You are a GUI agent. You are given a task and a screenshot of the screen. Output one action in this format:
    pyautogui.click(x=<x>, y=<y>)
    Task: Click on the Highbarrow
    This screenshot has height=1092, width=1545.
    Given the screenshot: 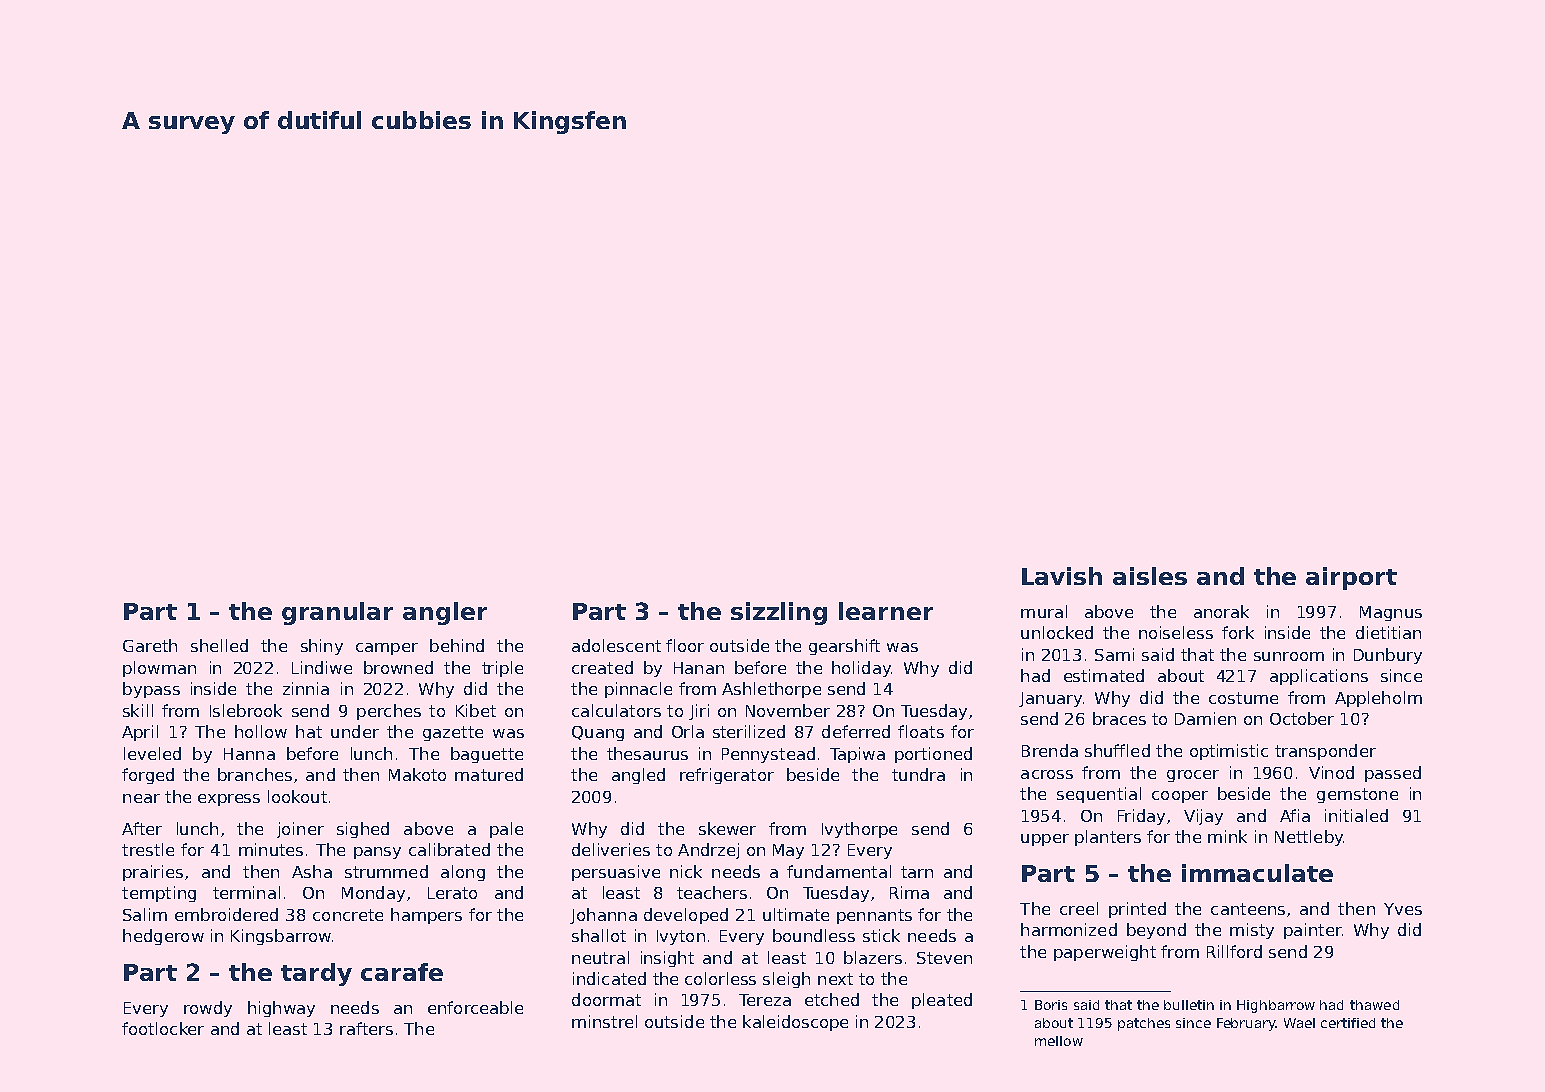 What is the action you would take?
    pyautogui.click(x=1276, y=1006)
